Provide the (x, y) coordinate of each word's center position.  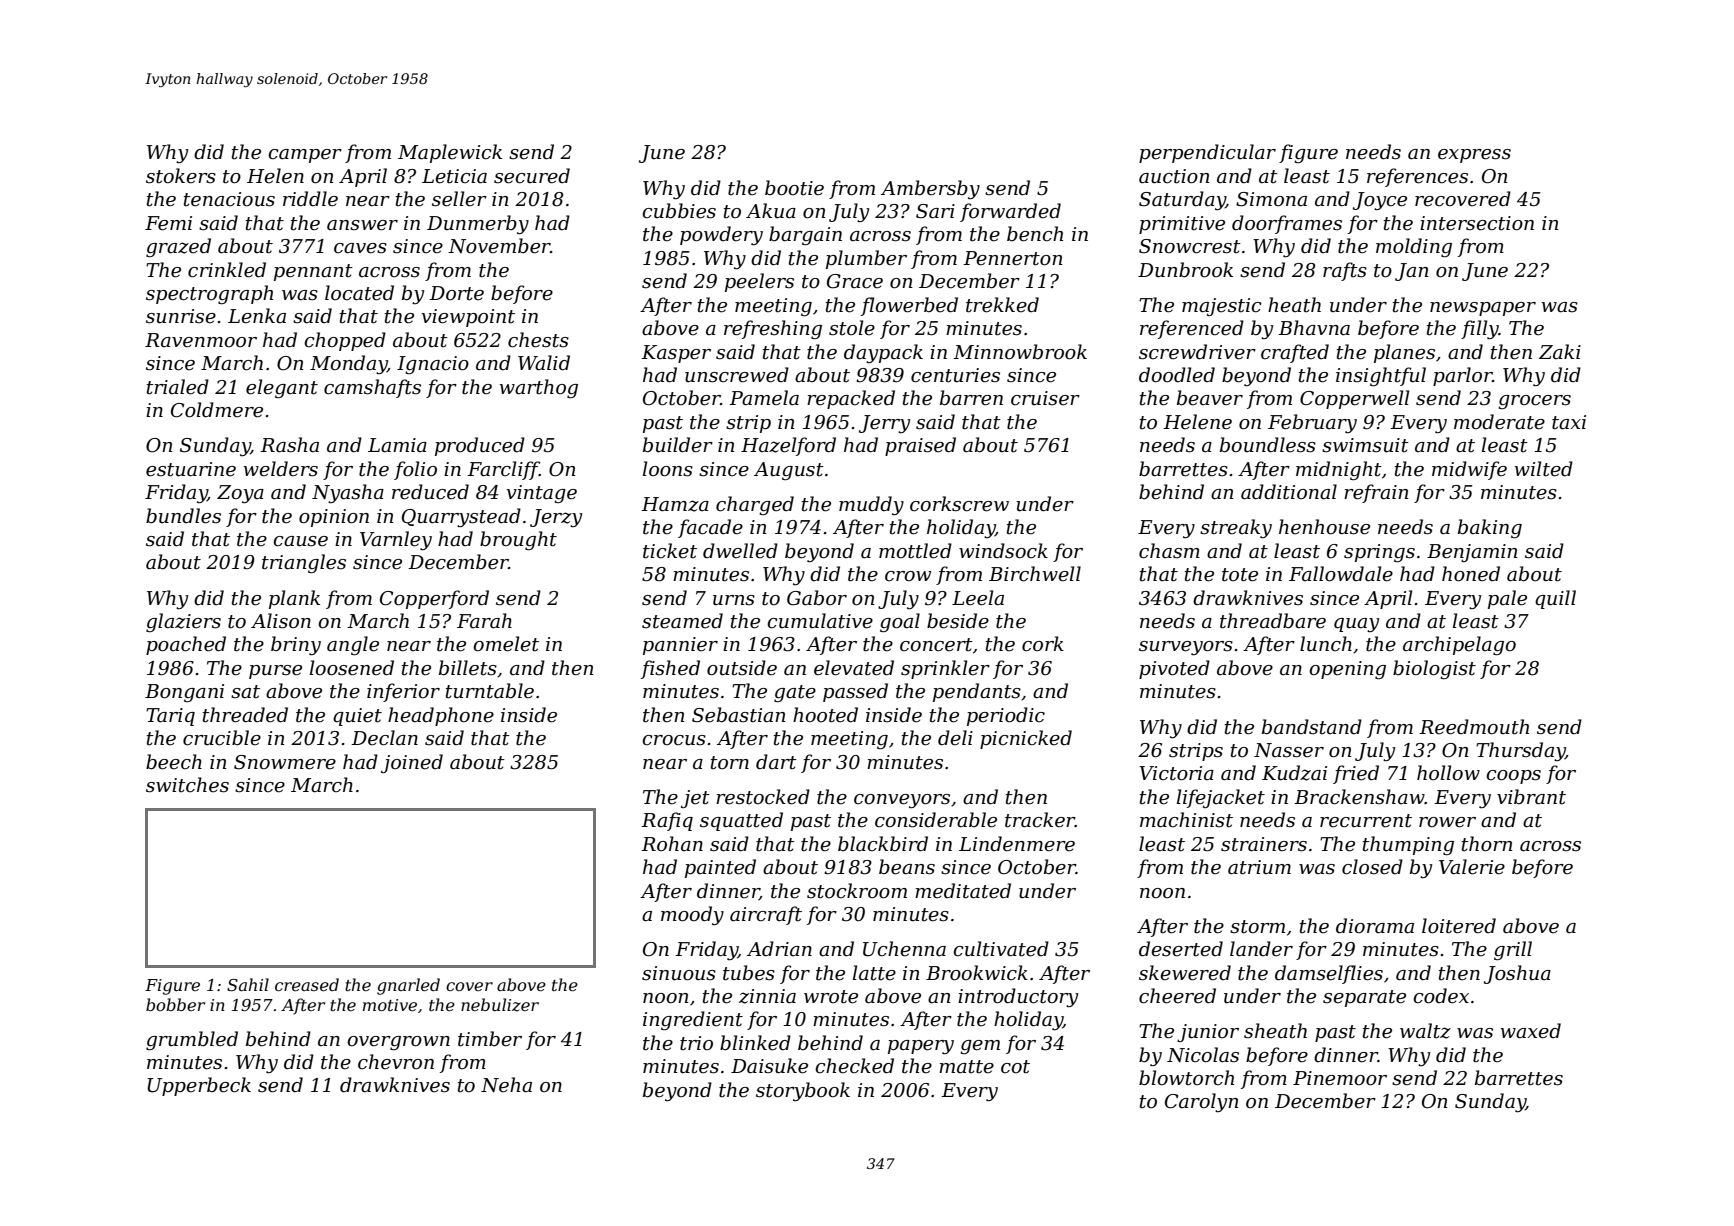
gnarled (408, 986)
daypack (883, 353)
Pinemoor (1340, 1078)
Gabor (817, 598)
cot (1015, 1067)
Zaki (1560, 351)
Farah (484, 621)
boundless (1268, 445)
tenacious (229, 199)
